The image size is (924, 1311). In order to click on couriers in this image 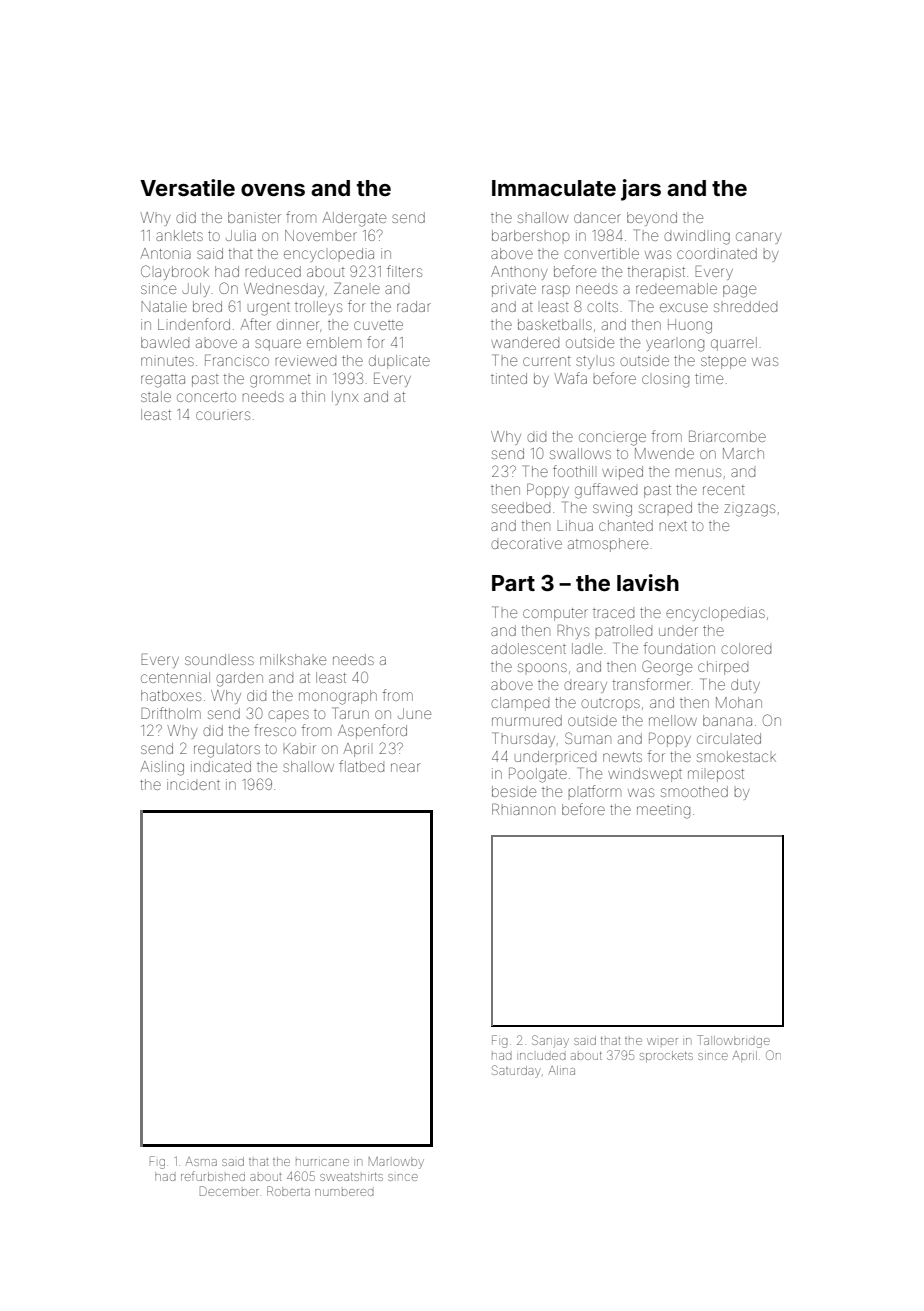, I will do `click(223, 415)`.
